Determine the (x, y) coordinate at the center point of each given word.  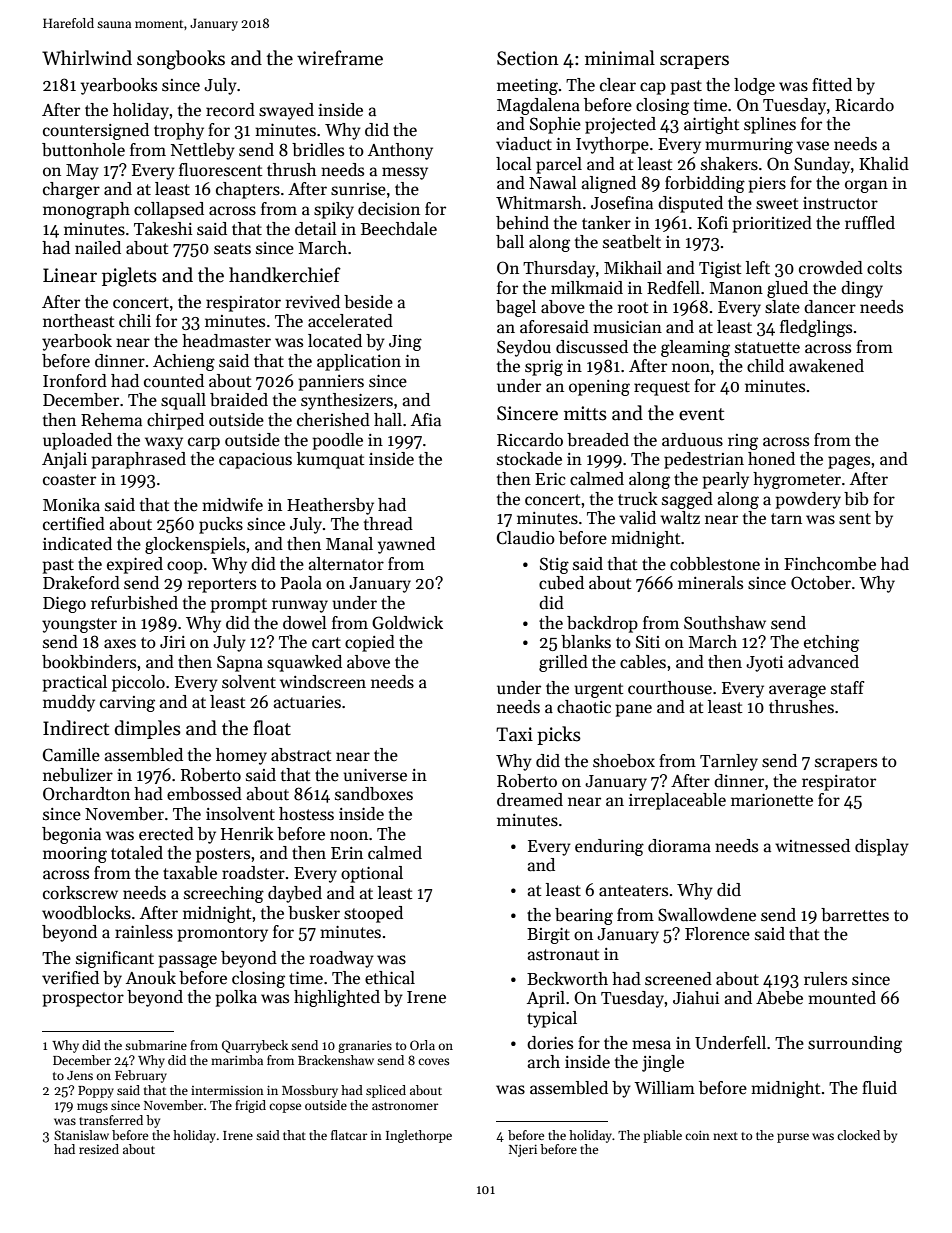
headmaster (226, 341)
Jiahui (696, 998)
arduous (692, 440)
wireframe (340, 58)
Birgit (548, 936)
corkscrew (80, 893)
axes (120, 644)
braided (239, 400)
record (230, 110)
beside (368, 302)
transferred (111, 1120)
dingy (862, 289)
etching (831, 643)
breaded (598, 440)
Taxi (514, 734)
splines (770, 125)
